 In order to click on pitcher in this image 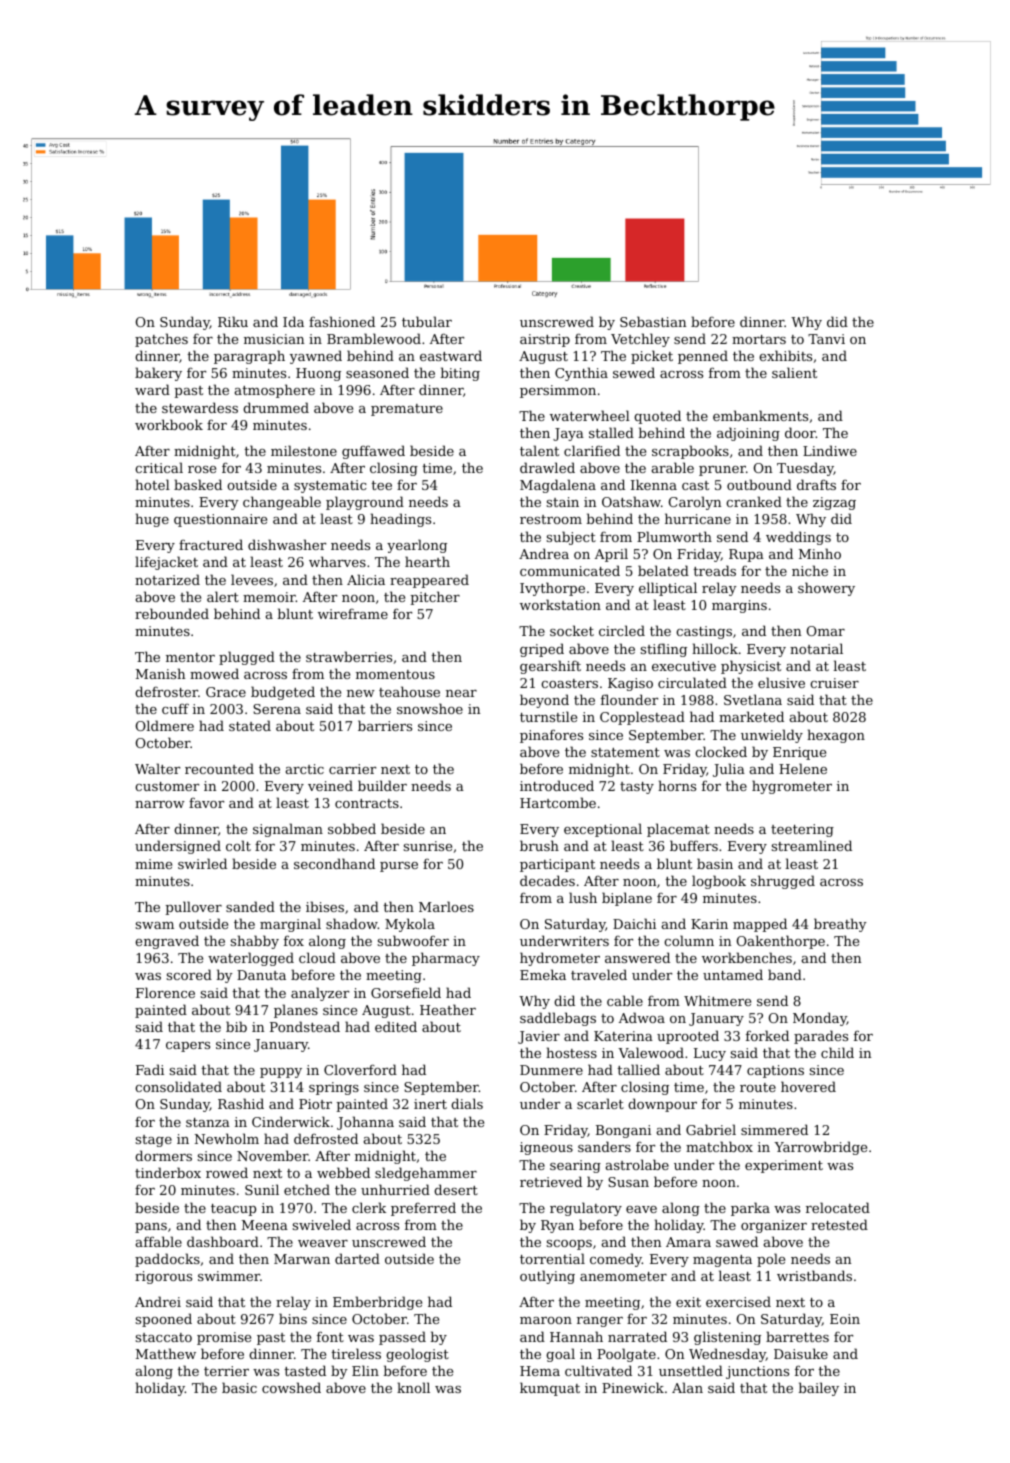, I will do `click(435, 598)`.
